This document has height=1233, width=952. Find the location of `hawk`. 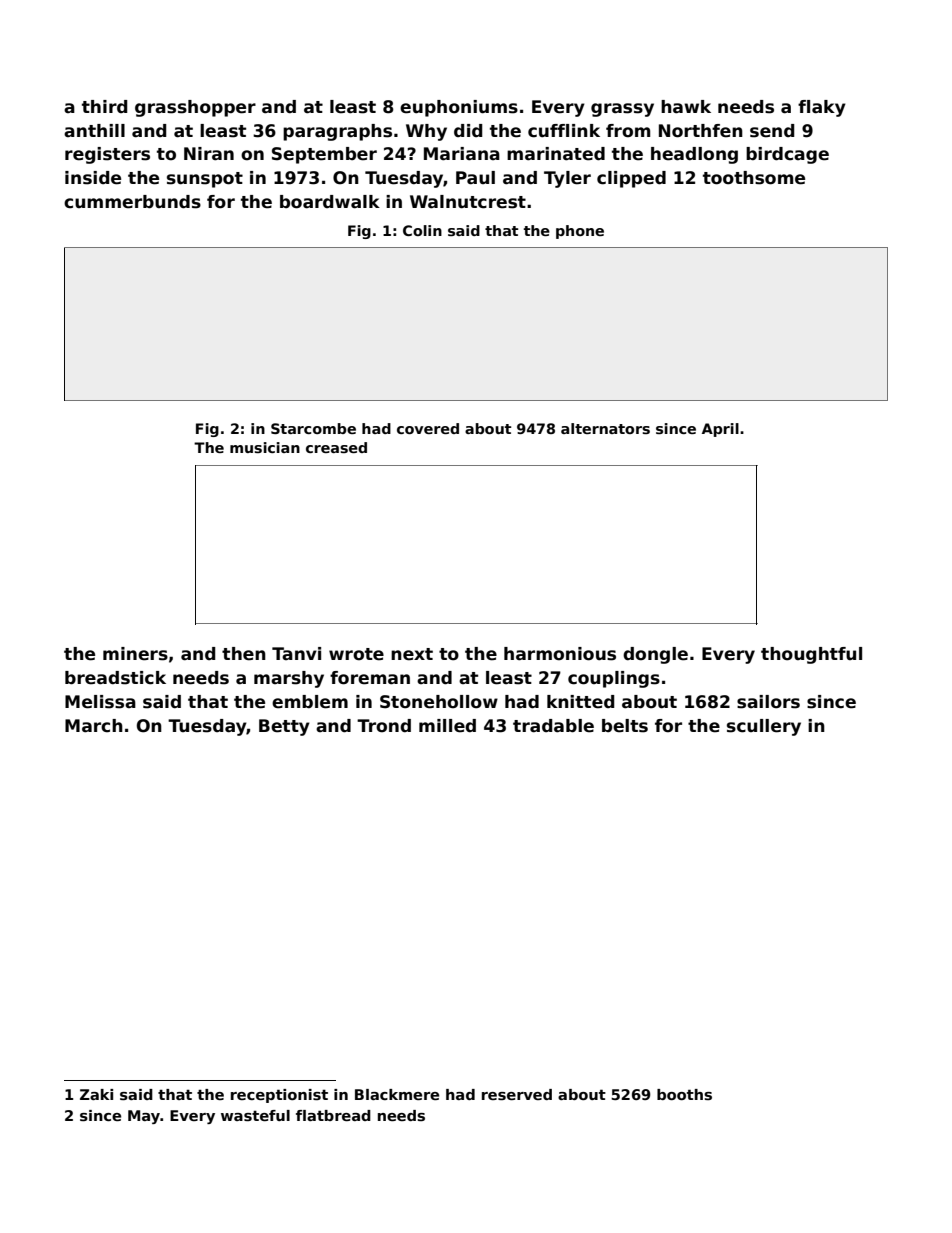

hawk is located at coordinates (686, 107).
